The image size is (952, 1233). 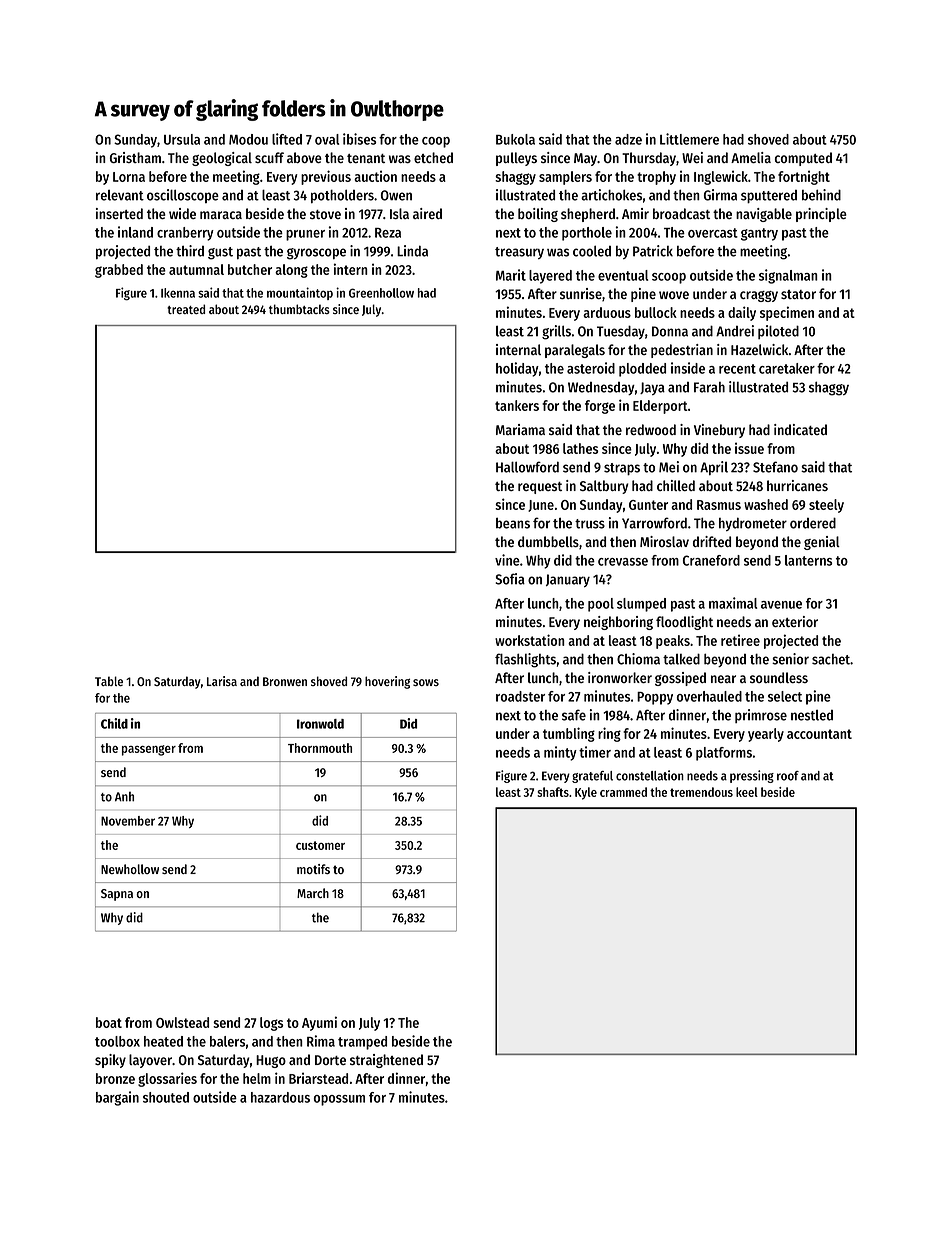 What do you see at coordinates (222, 681) in the image?
I see `Larisa` at bounding box center [222, 681].
